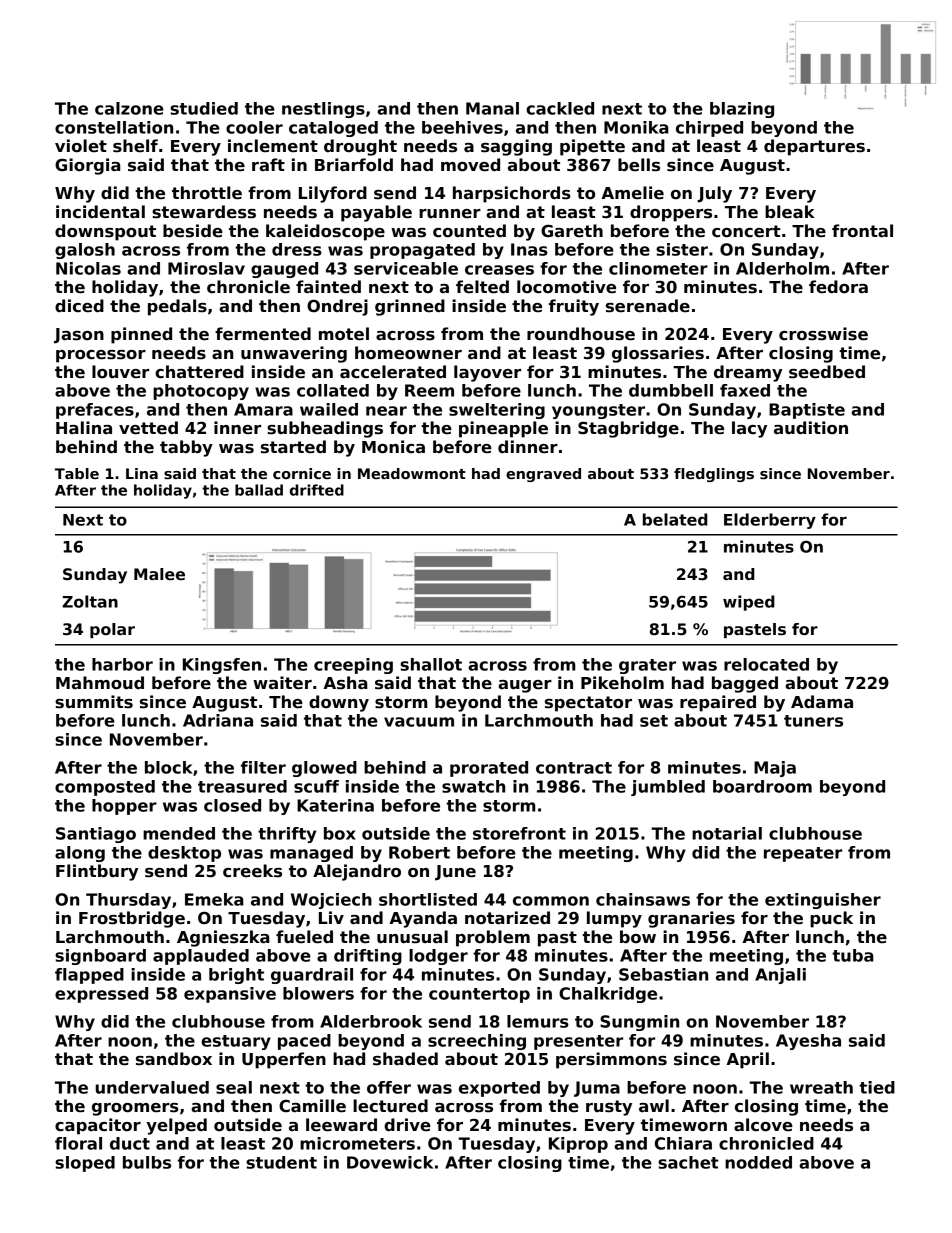 The width and height of the page is (952, 1233). What do you see at coordinates (862, 231) in the page?
I see `frontal` at bounding box center [862, 231].
